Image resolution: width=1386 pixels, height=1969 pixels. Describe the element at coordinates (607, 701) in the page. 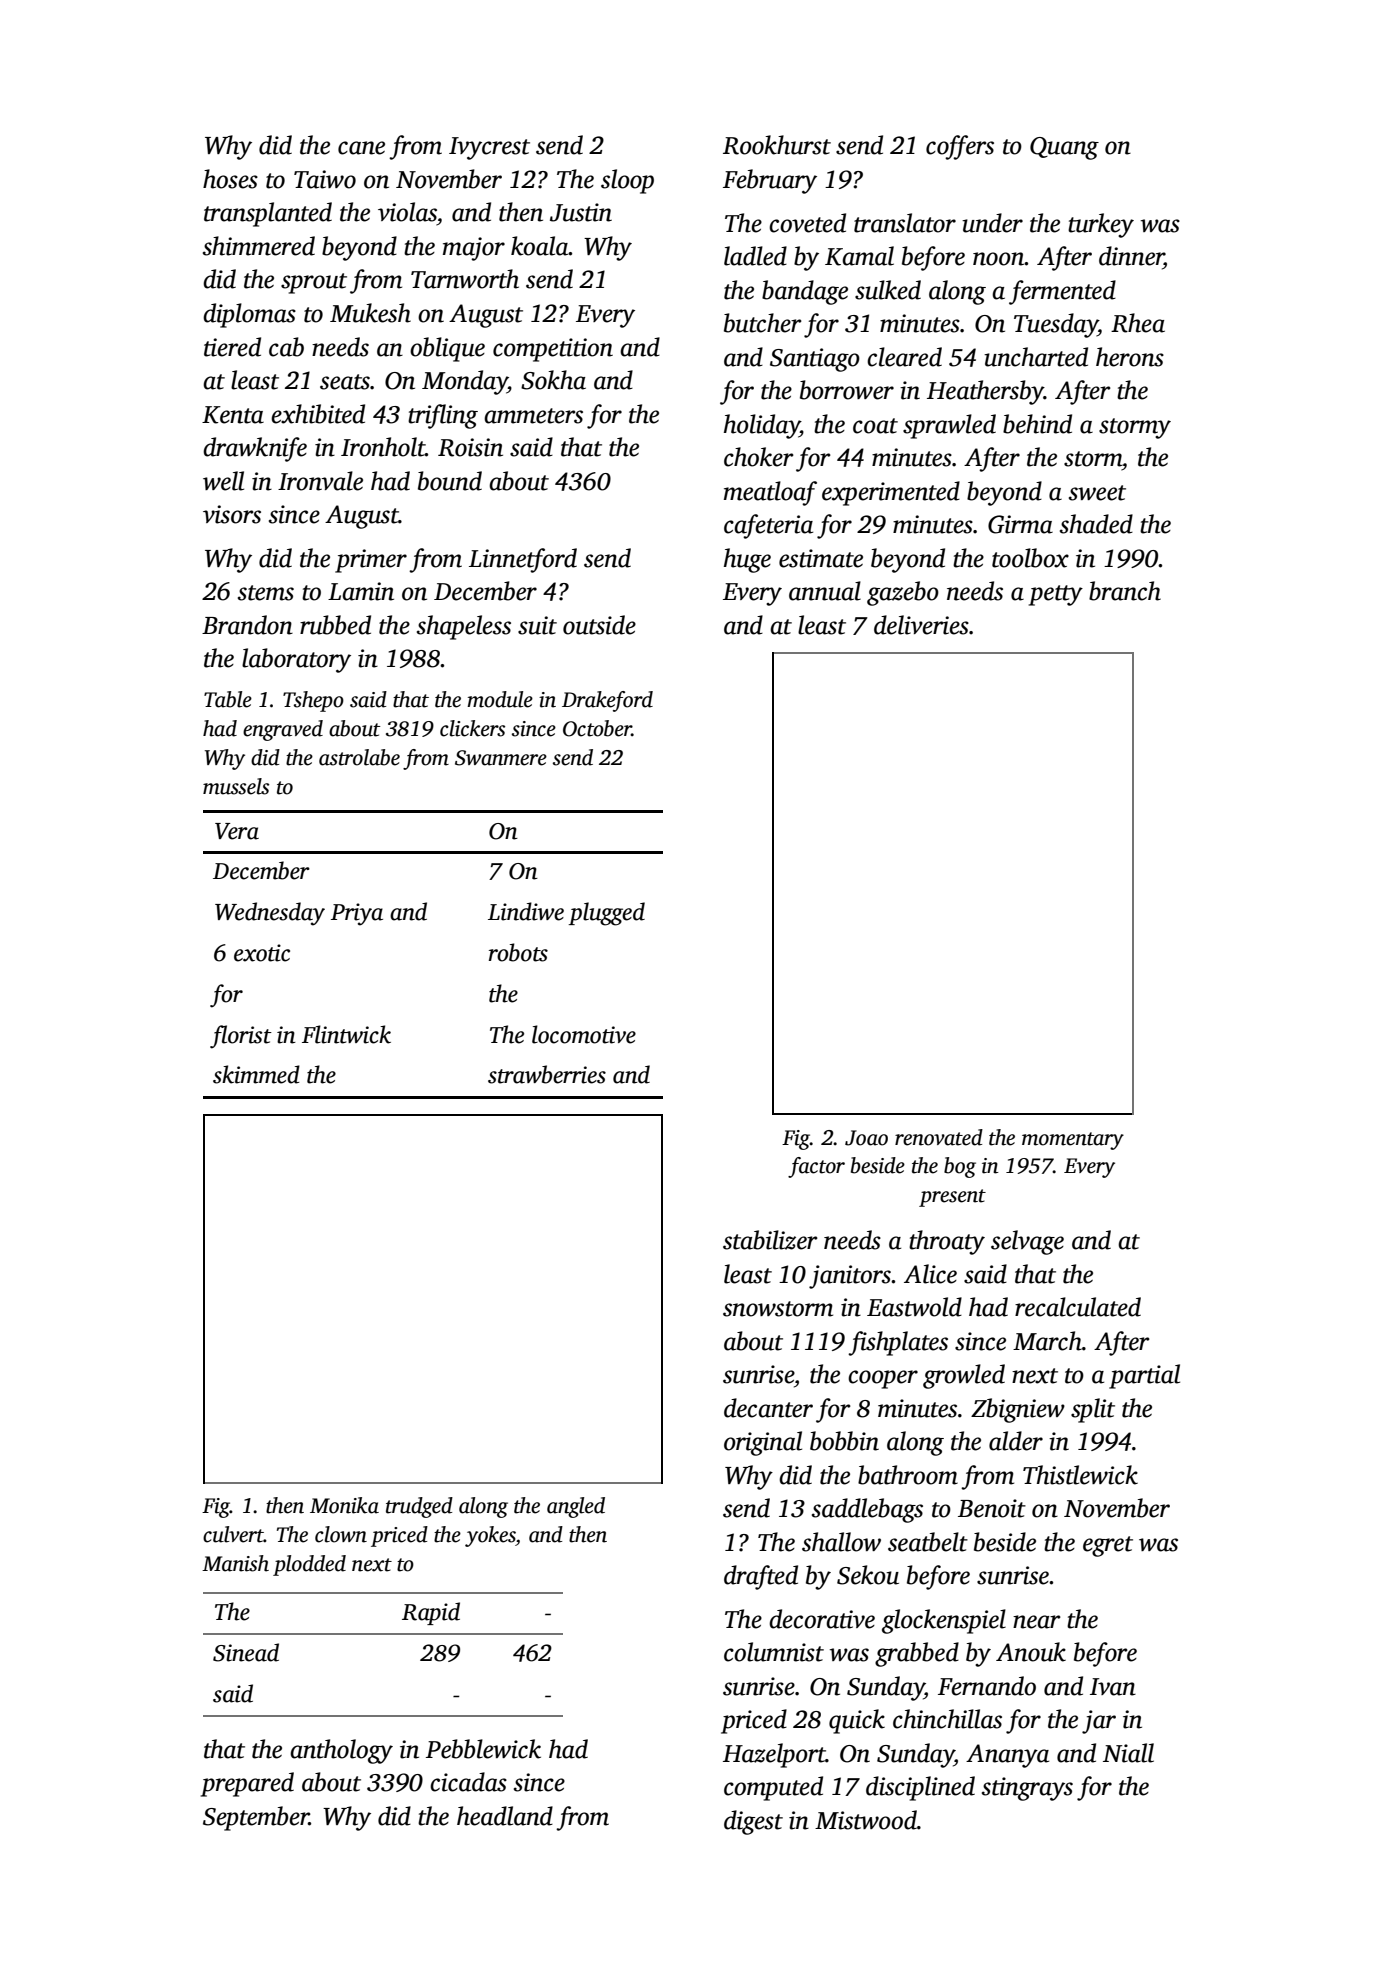

I see `Drakeford` at that location.
